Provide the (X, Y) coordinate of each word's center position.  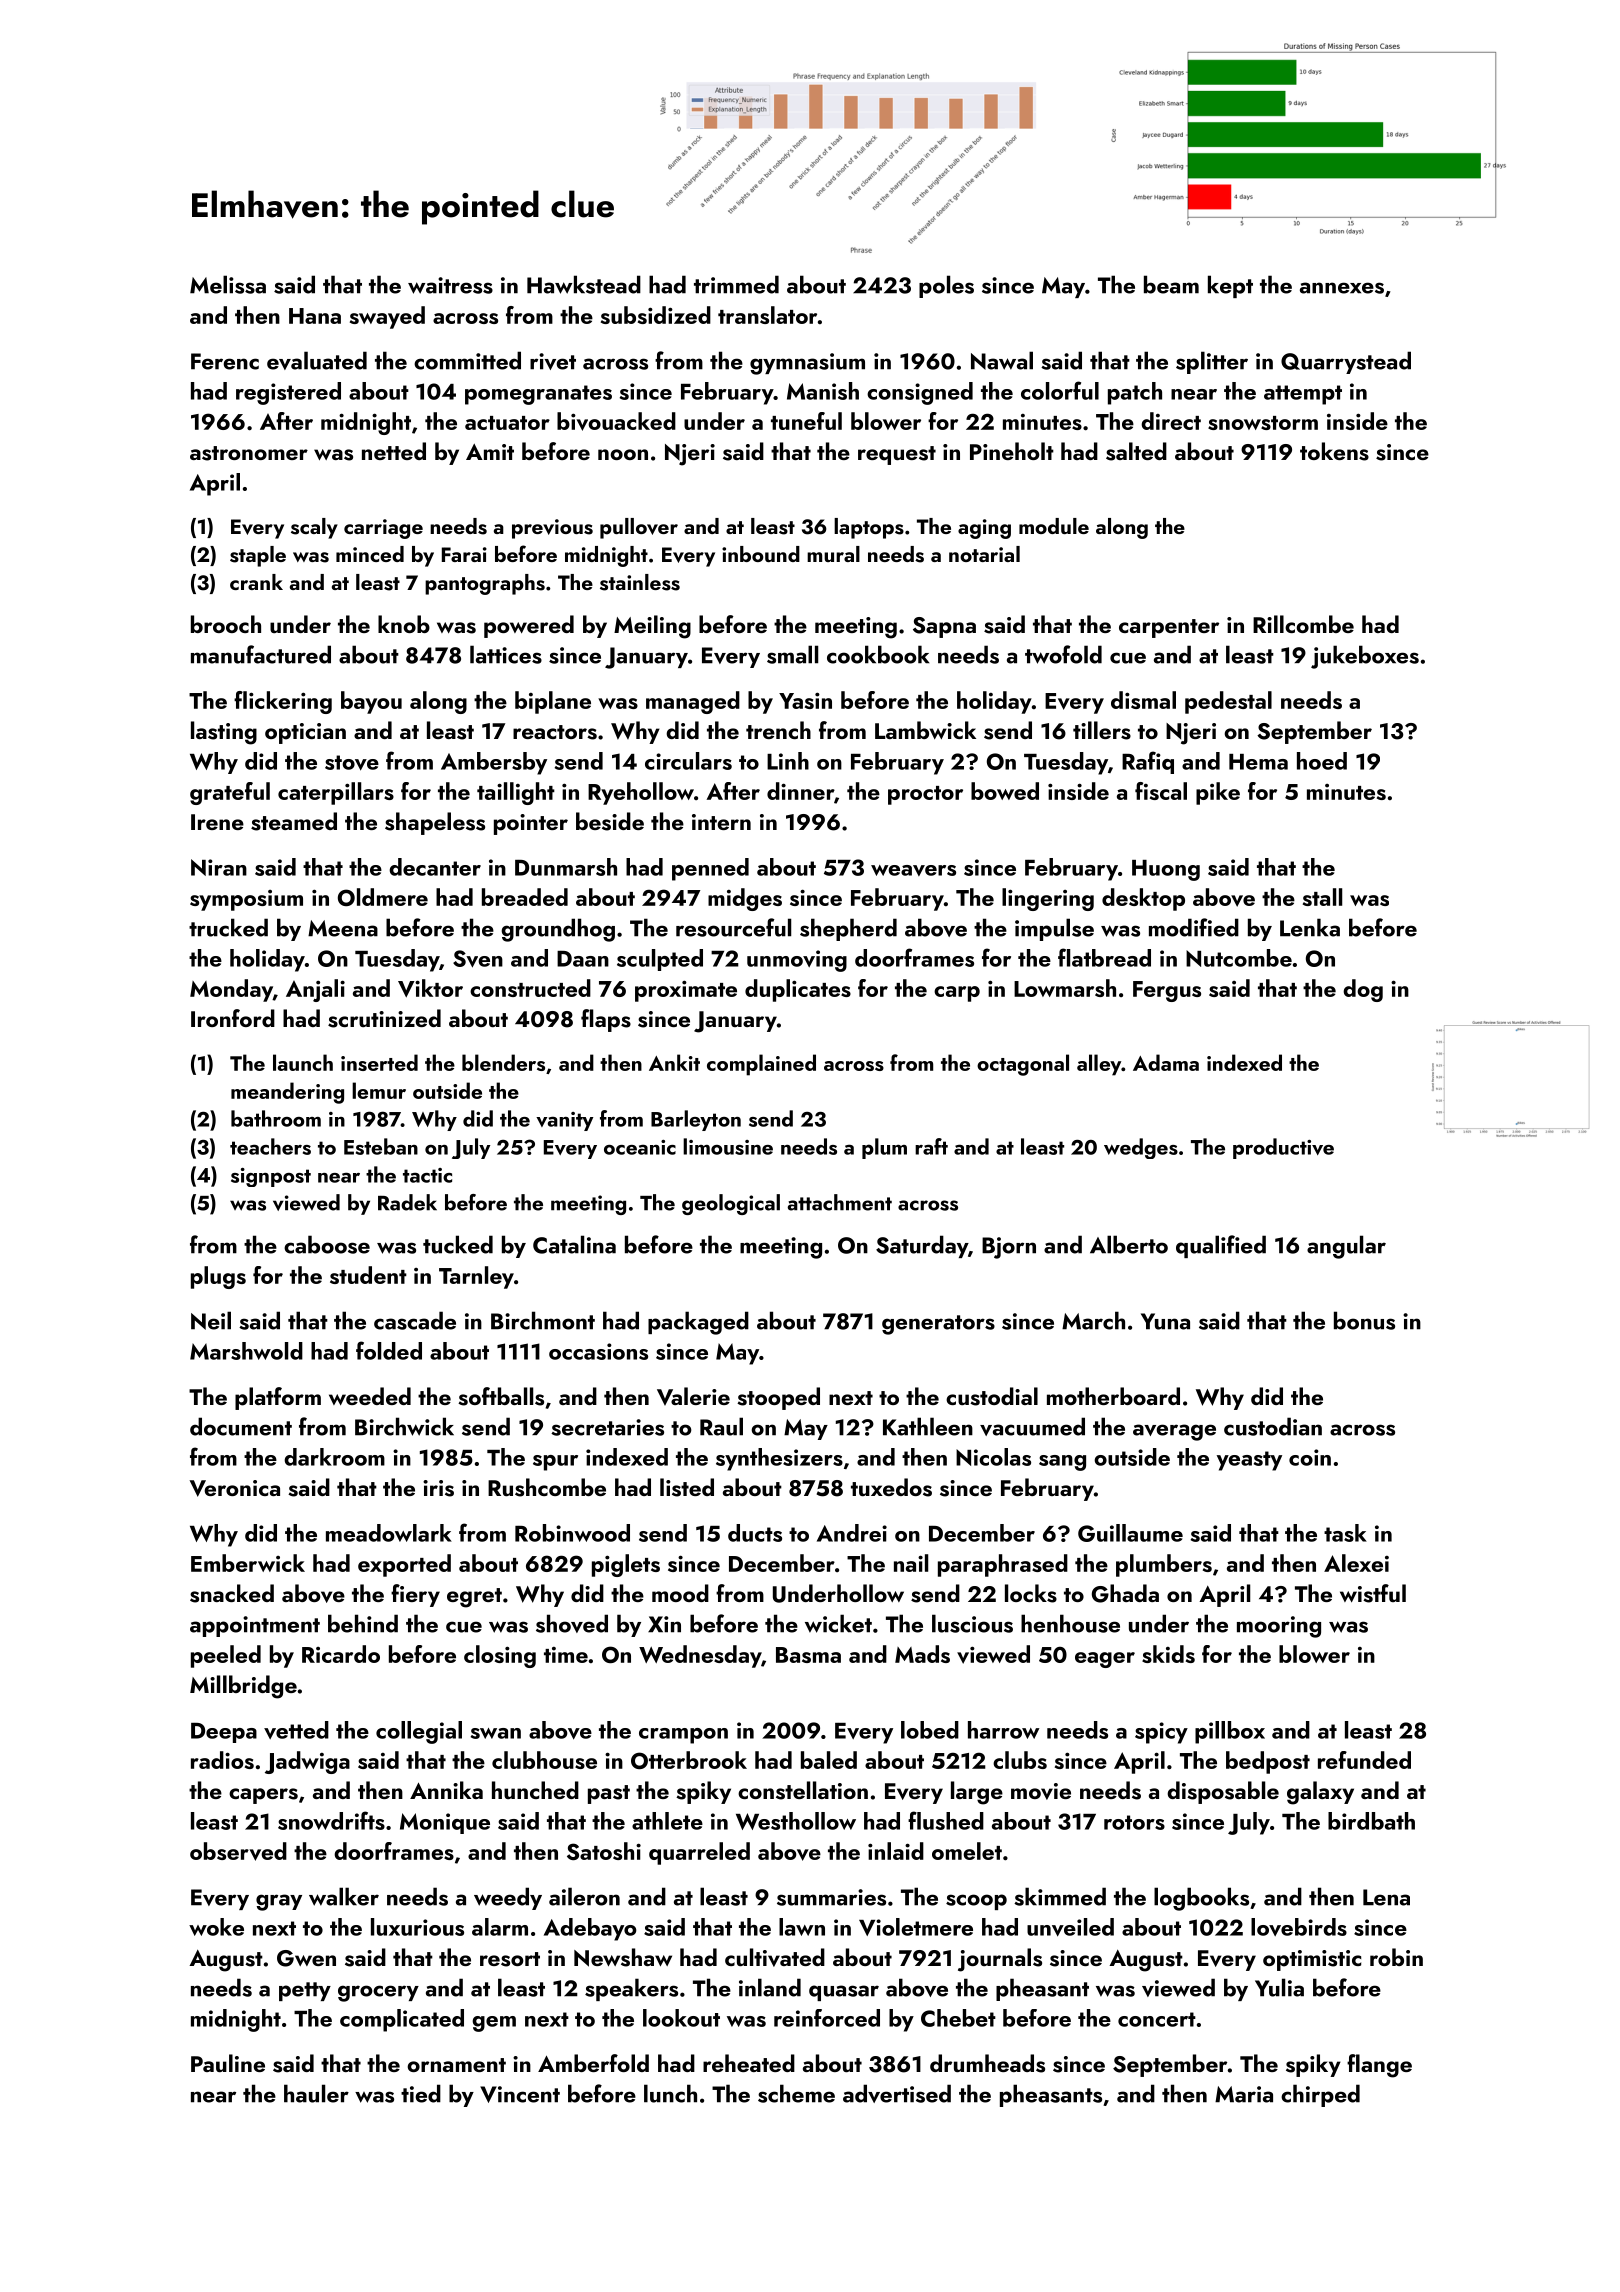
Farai (464, 554)
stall (1322, 897)
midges (745, 899)
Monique (445, 1823)
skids (1168, 1654)
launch (303, 1062)
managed (693, 702)
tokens (1334, 451)
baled (829, 1760)
